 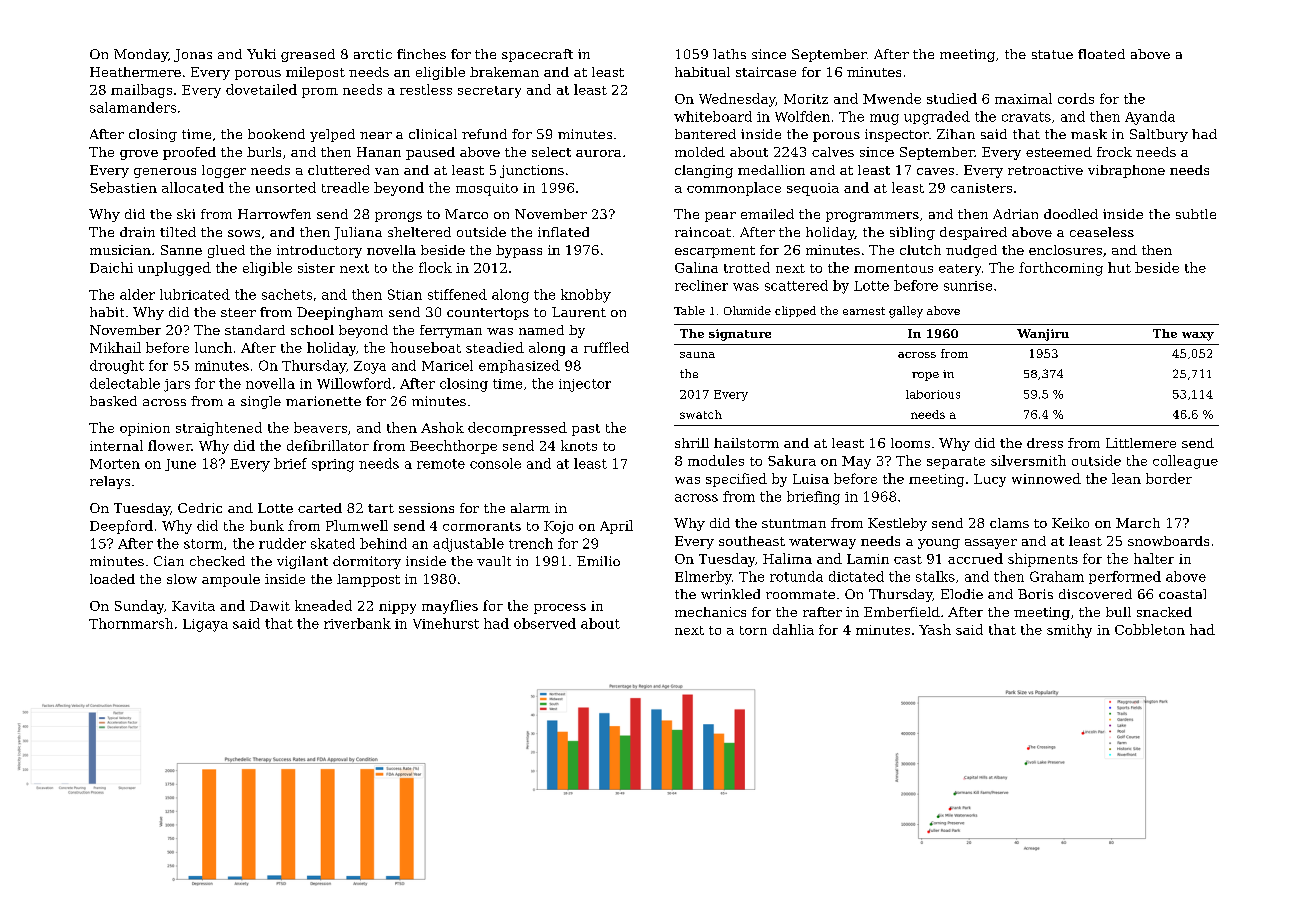 I want to click on allocated, so click(x=193, y=187).
